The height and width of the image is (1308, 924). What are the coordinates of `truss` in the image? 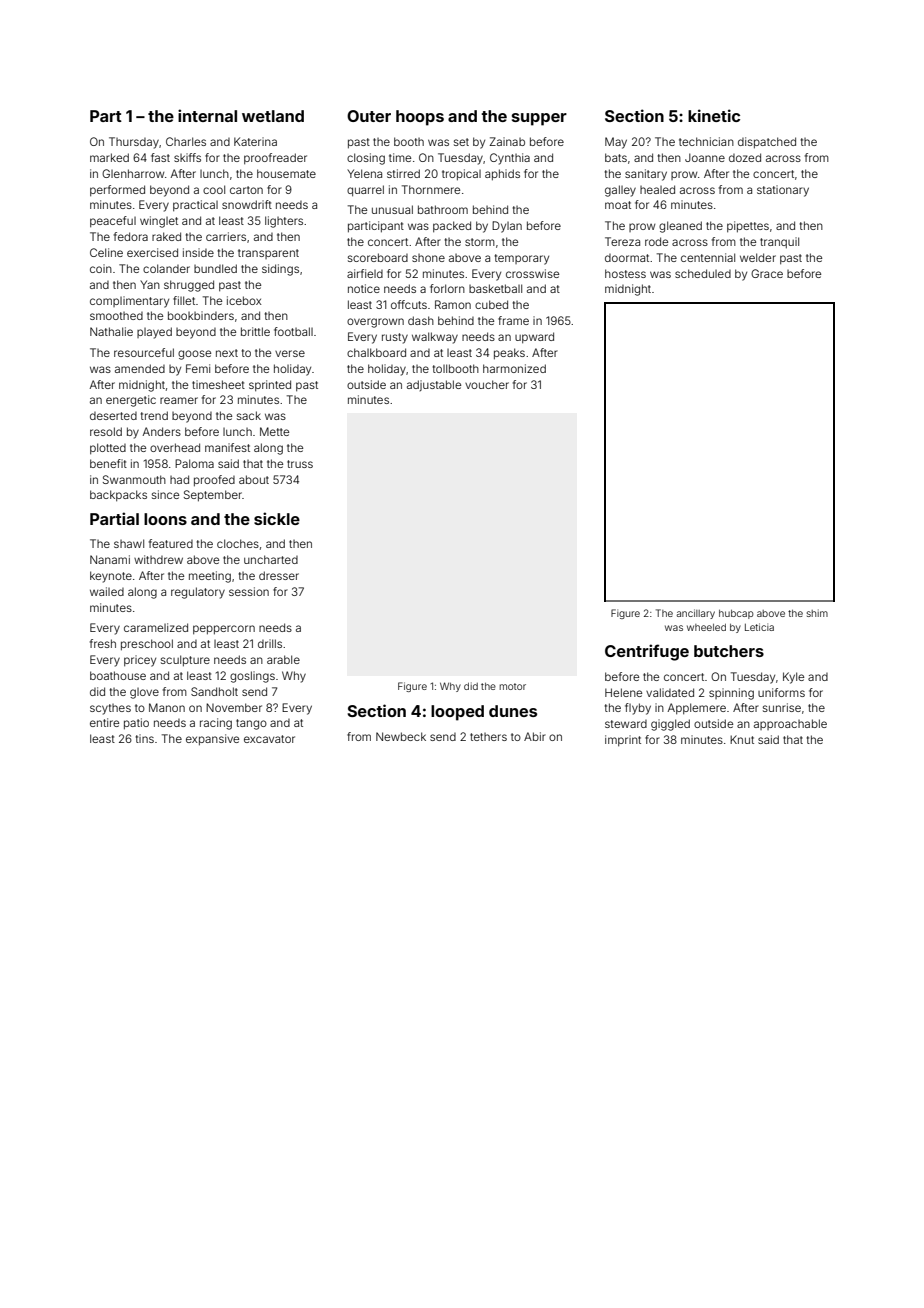 It's located at (300, 464).
